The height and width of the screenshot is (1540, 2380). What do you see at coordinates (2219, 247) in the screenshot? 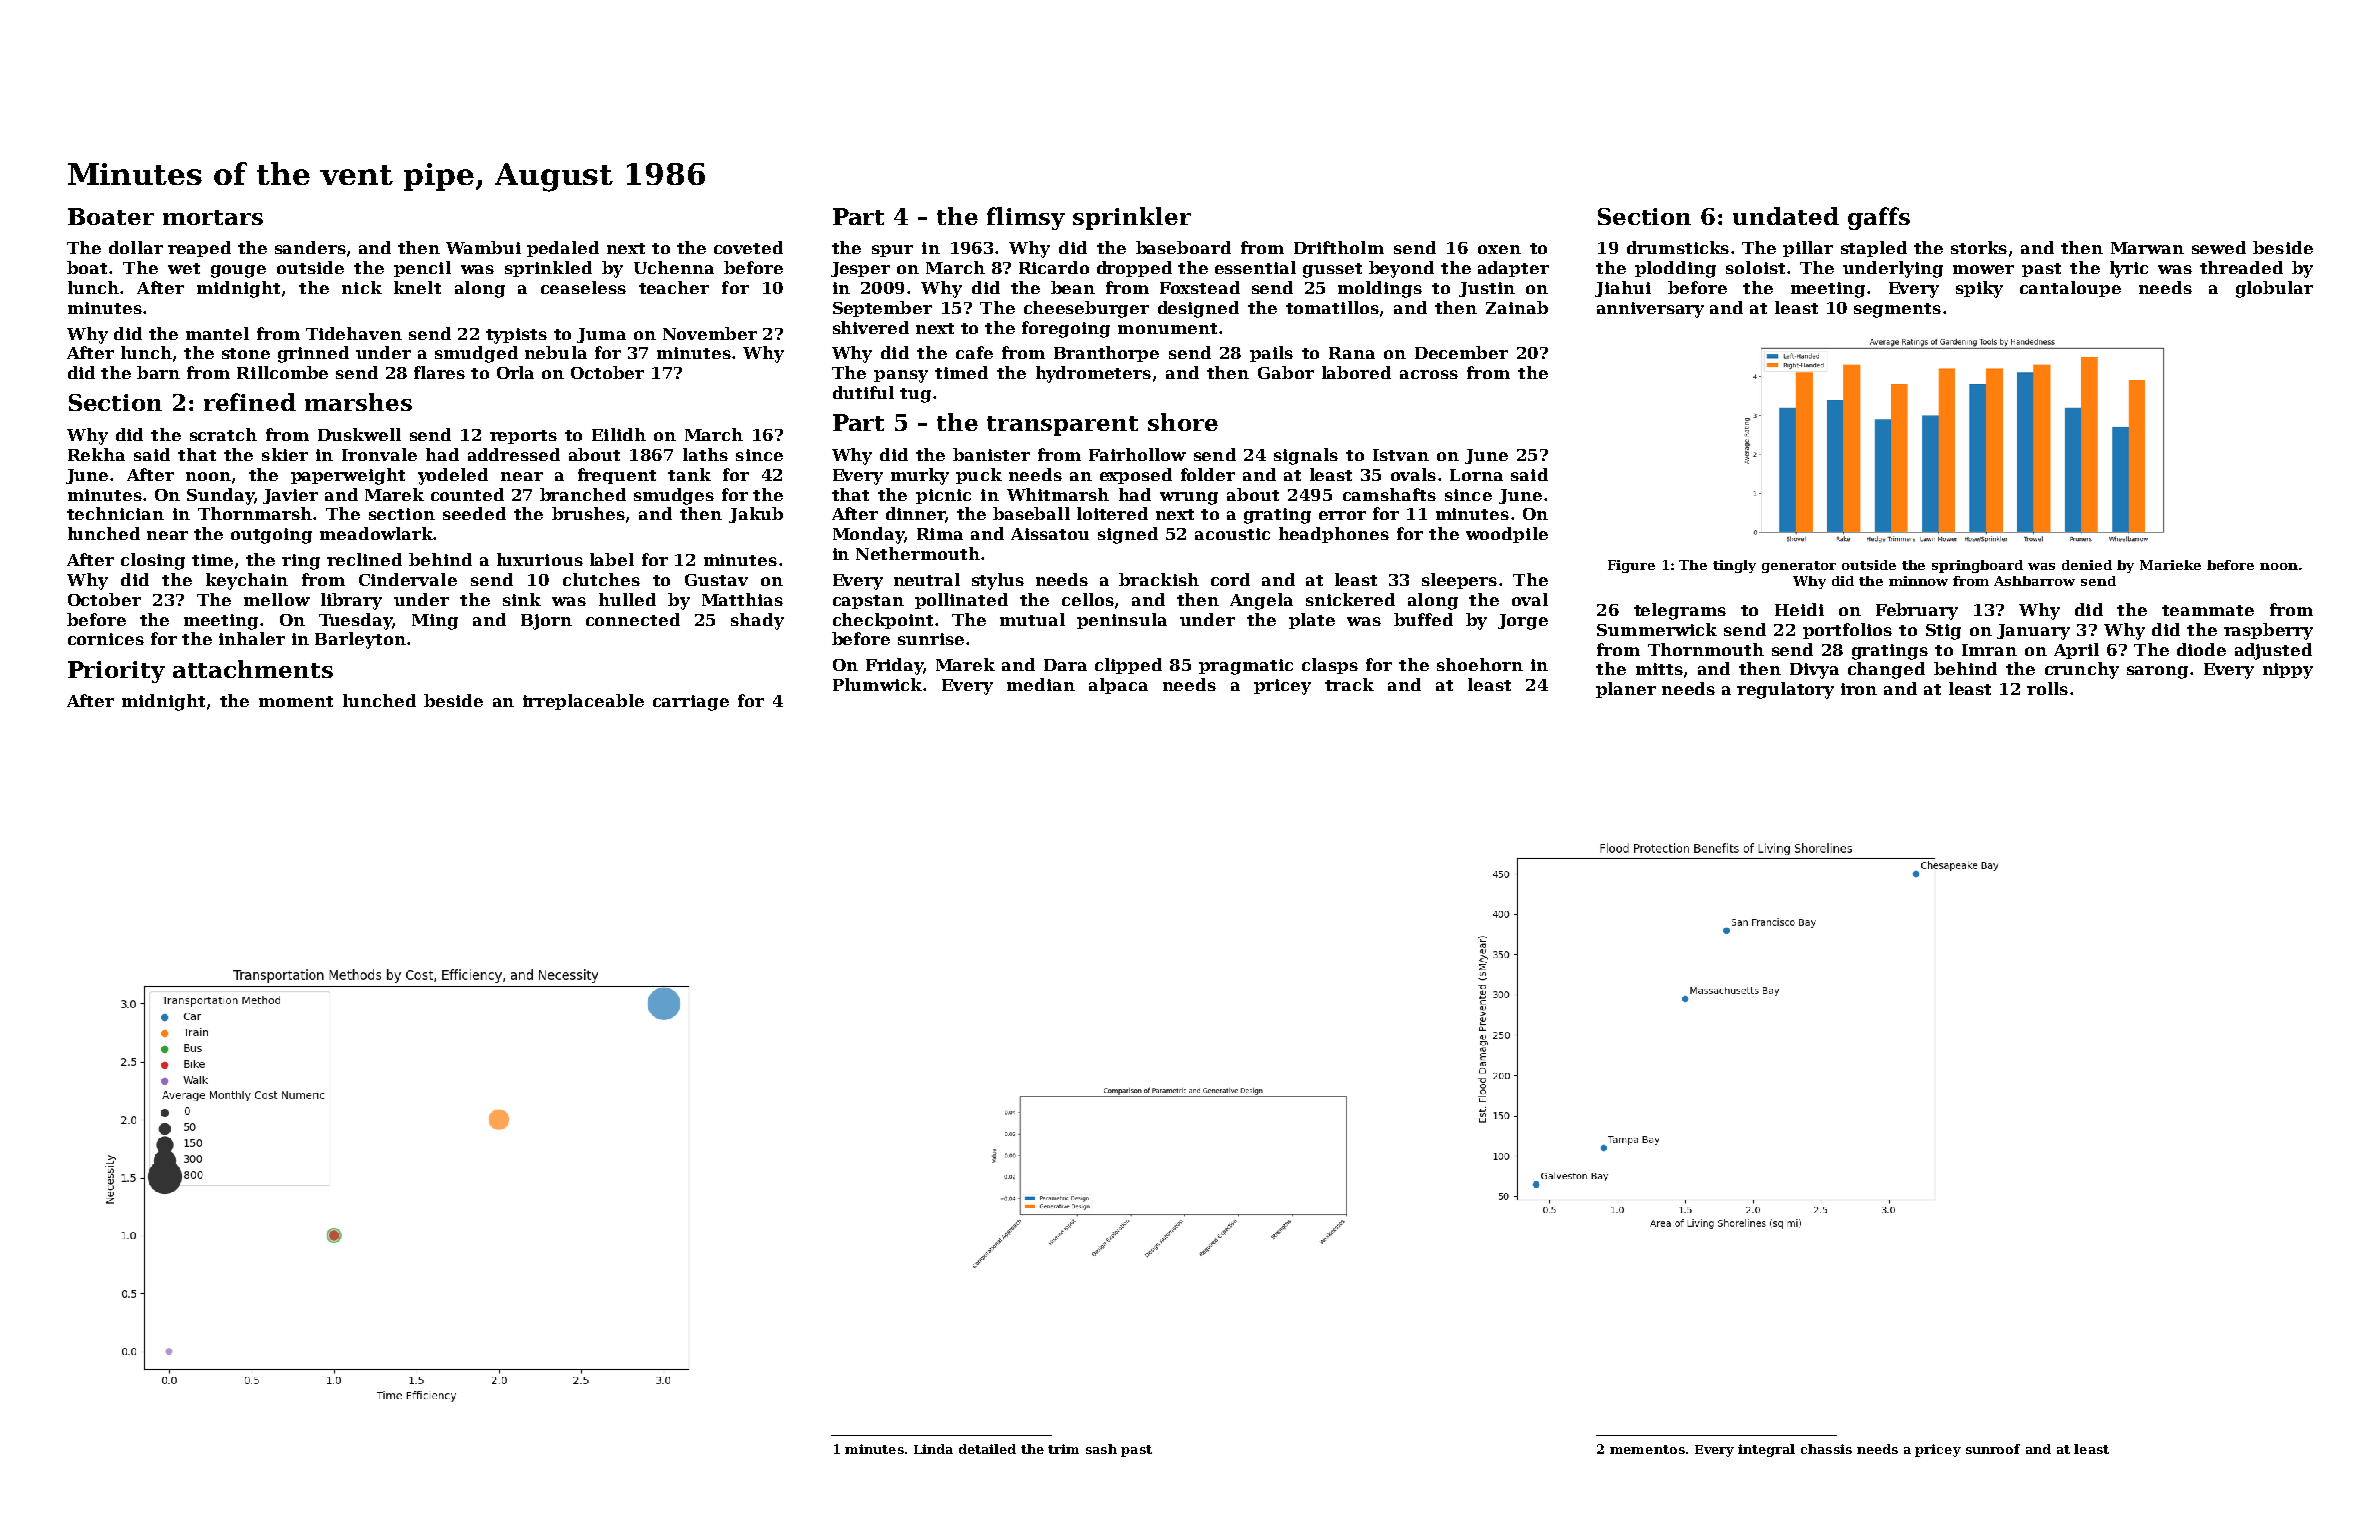
I see `sewed` at bounding box center [2219, 247].
